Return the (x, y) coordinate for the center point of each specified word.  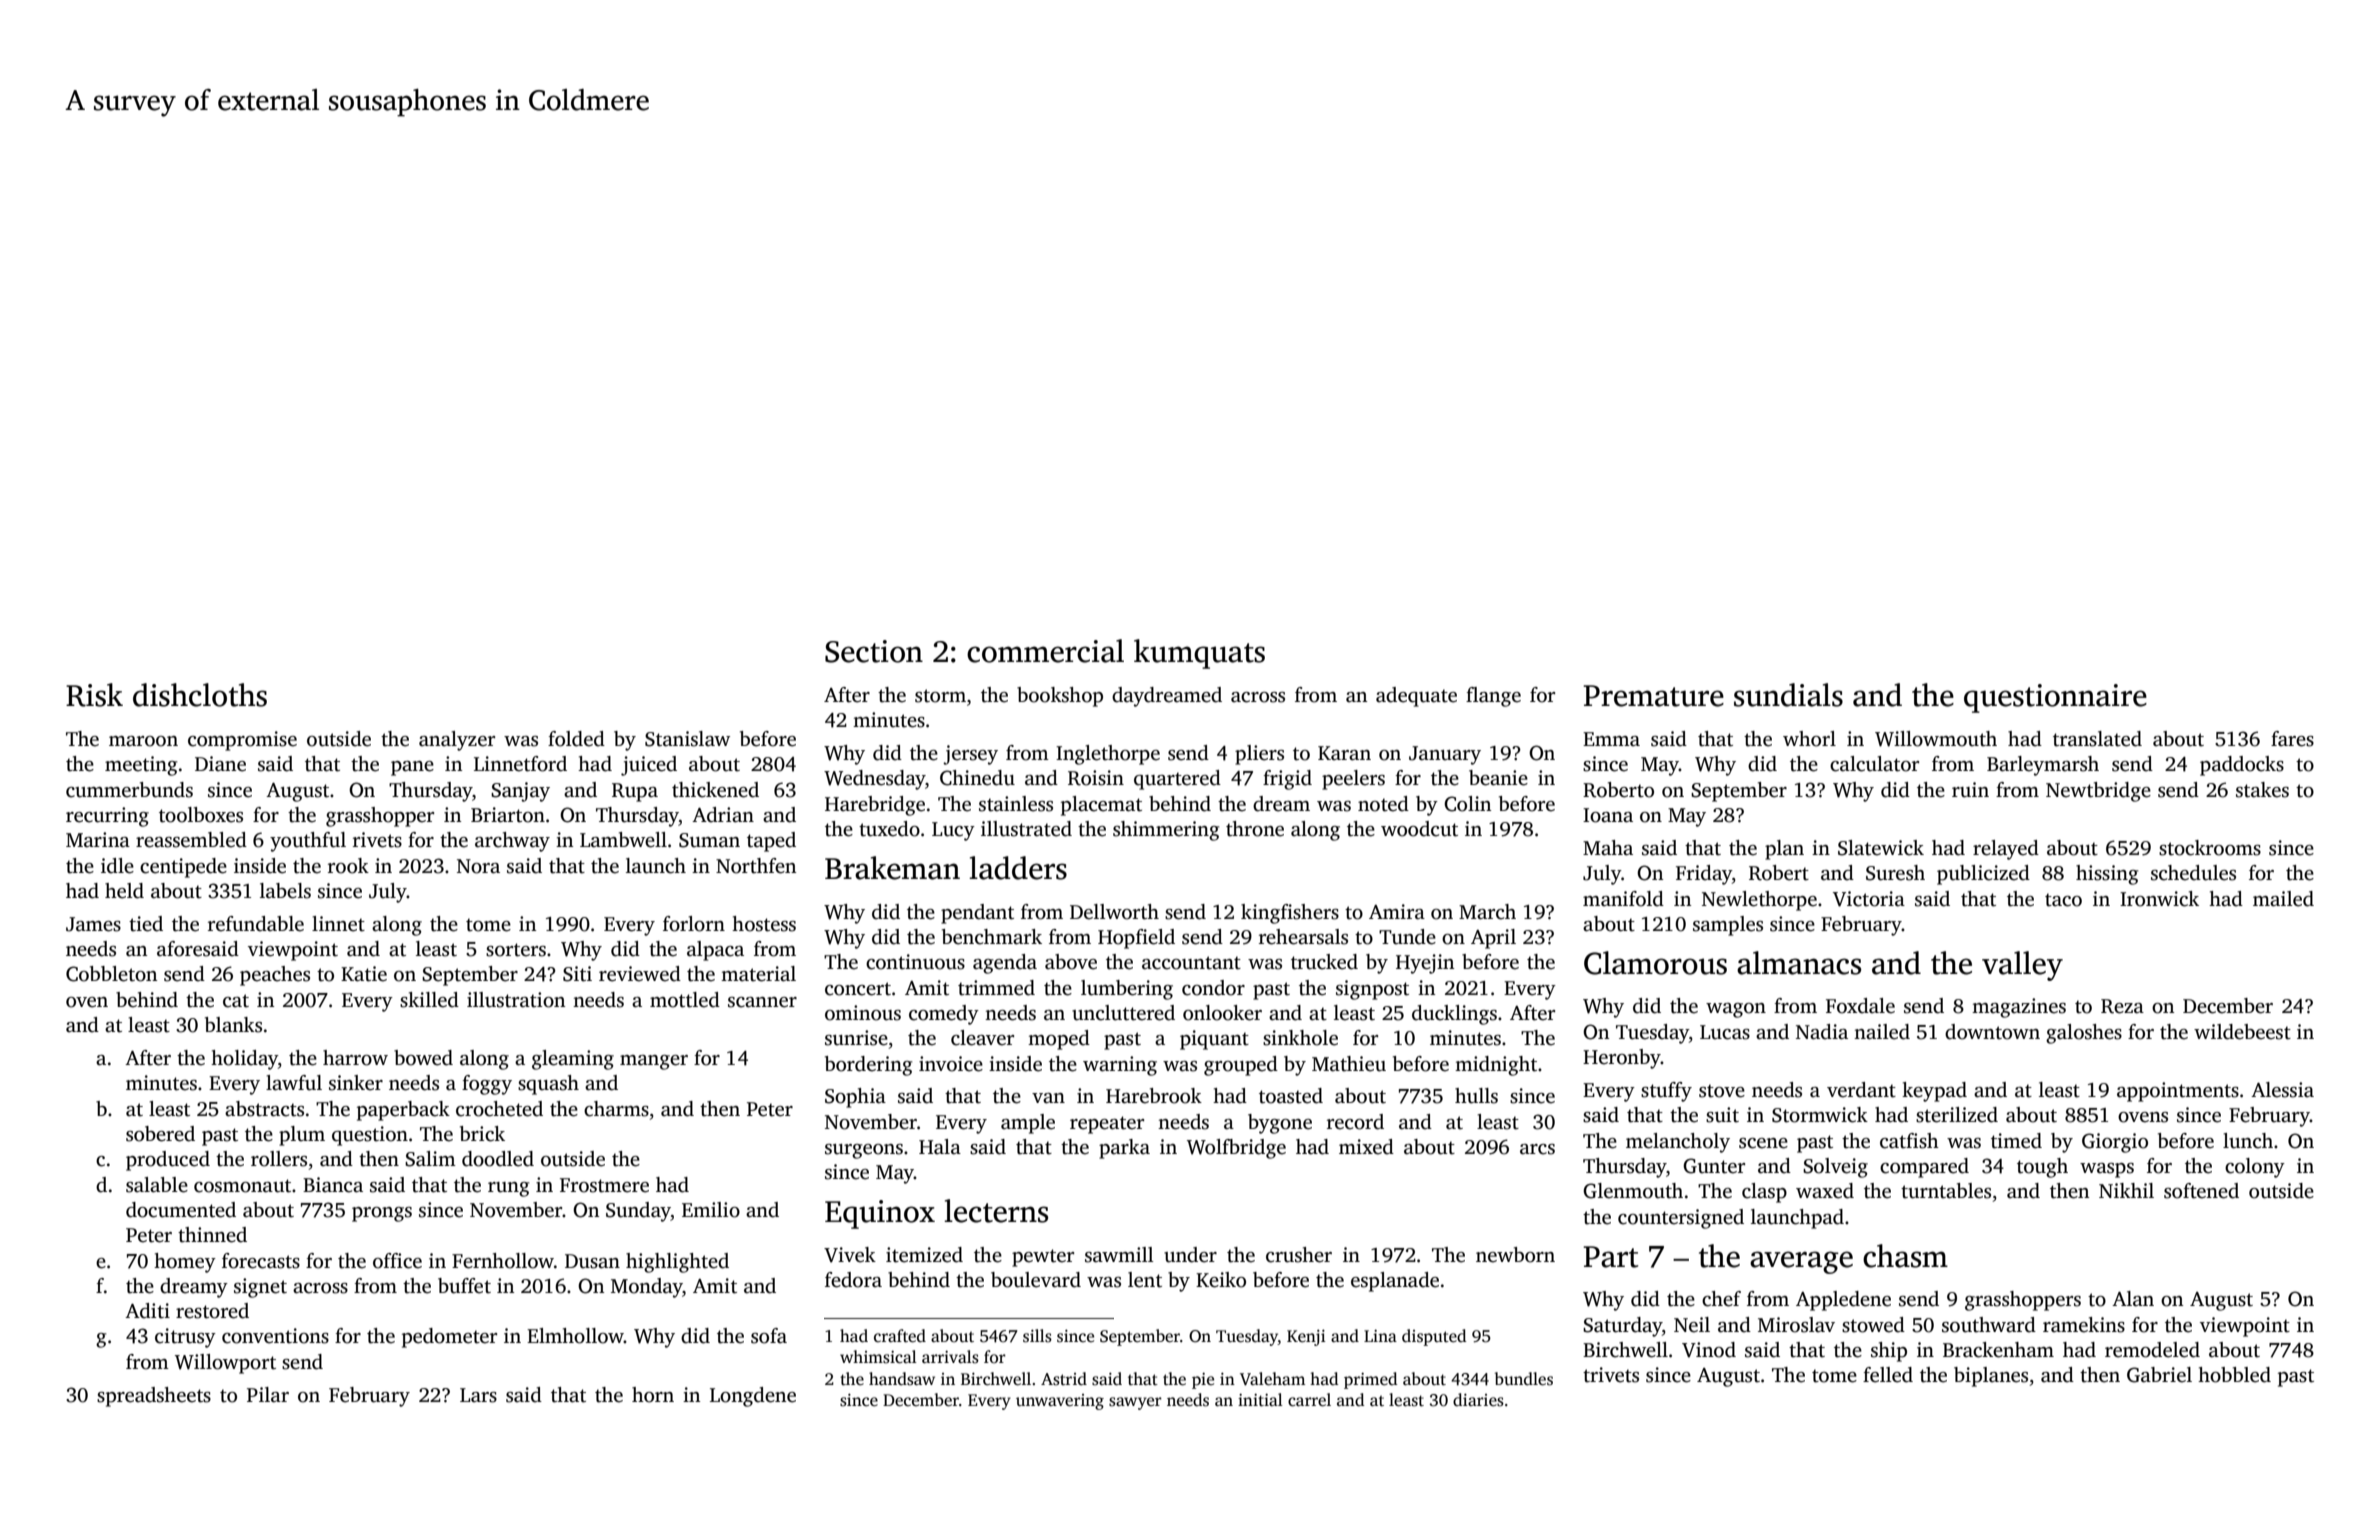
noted (1383, 804)
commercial (1045, 651)
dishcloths (200, 695)
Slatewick (1881, 848)
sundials (1788, 695)
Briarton (508, 815)
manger (654, 1062)
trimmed (996, 988)
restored (212, 1311)
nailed (1882, 1032)
